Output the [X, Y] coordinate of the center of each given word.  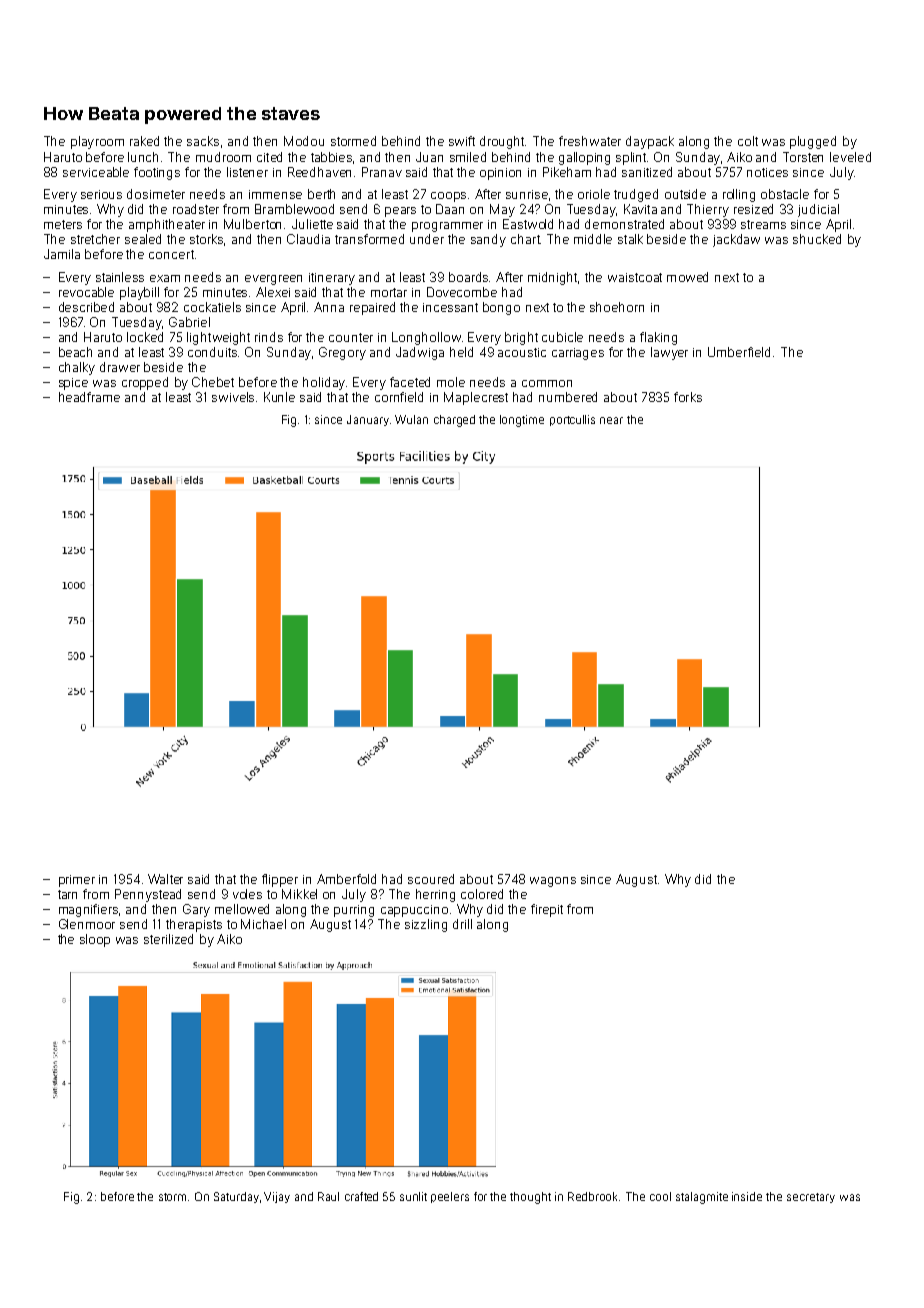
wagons [553, 882]
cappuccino [414, 911]
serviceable [96, 172]
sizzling [426, 925]
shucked [817, 239]
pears [400, 212]
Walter [165, 879]
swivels [233, 397]
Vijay [277, 1197]
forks [688, 397]
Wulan [411, 419]
